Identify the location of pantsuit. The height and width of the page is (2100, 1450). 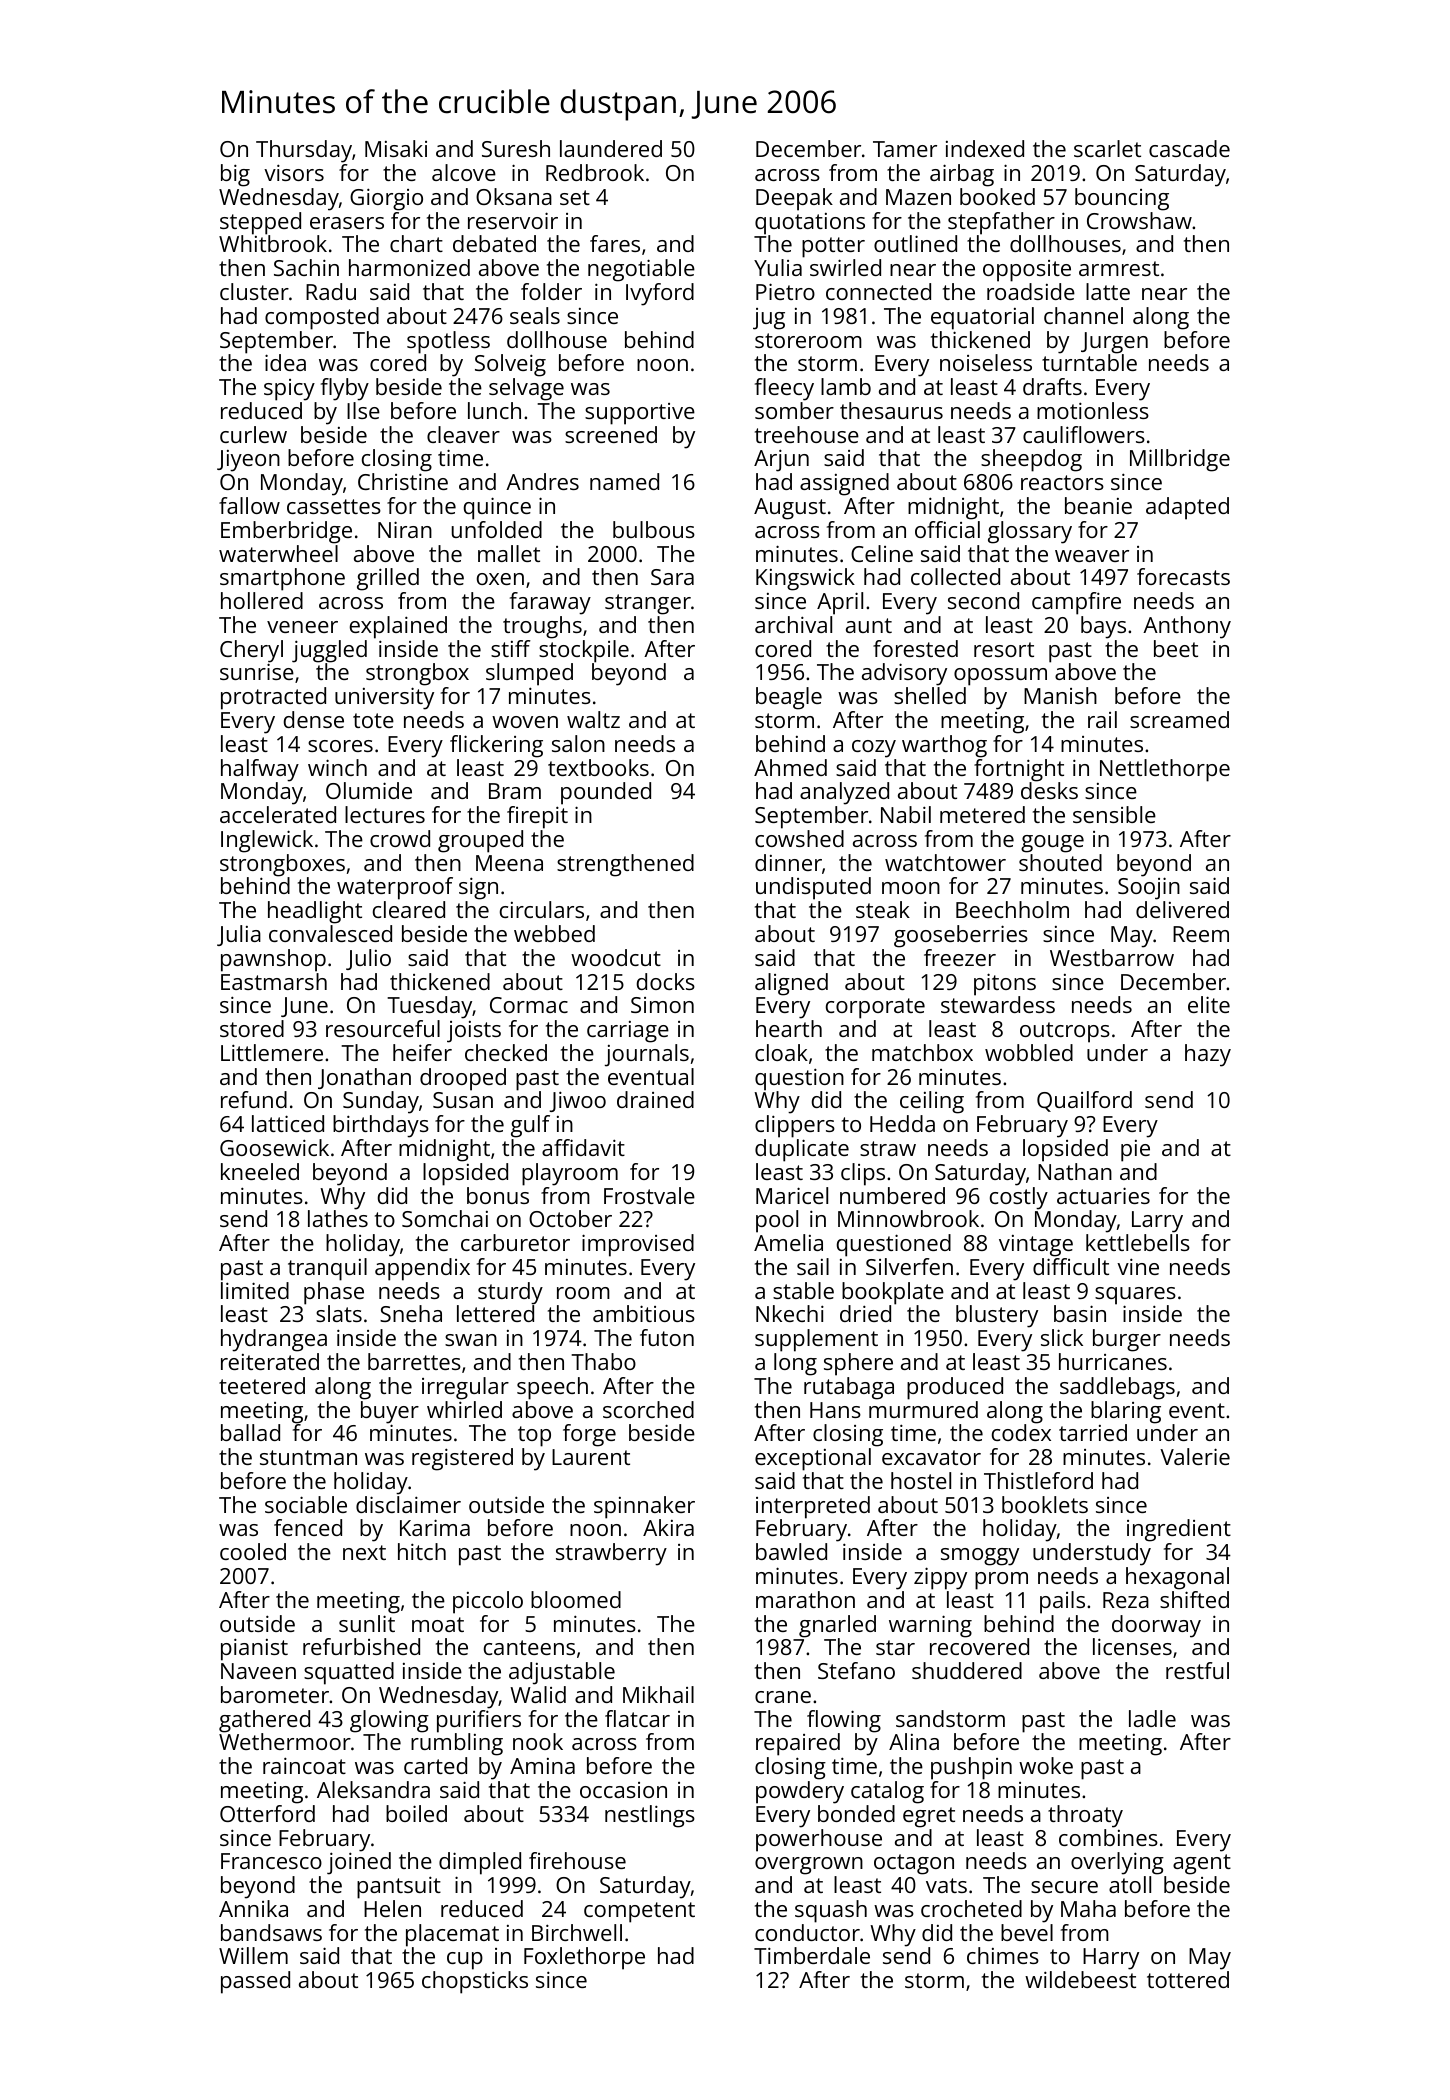
(399, 1887).
